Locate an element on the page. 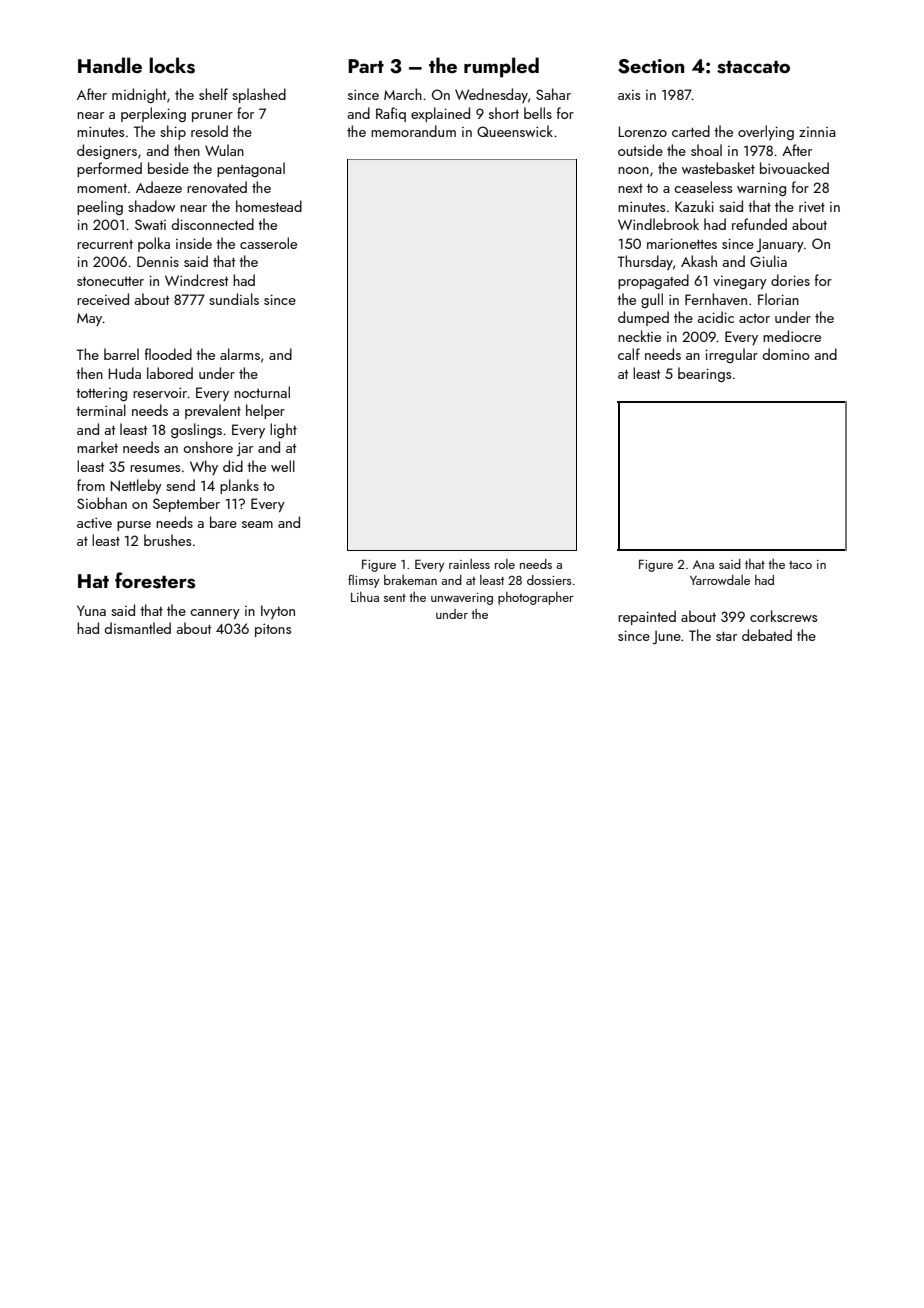  overlying is located at coordinates (766, 132).
